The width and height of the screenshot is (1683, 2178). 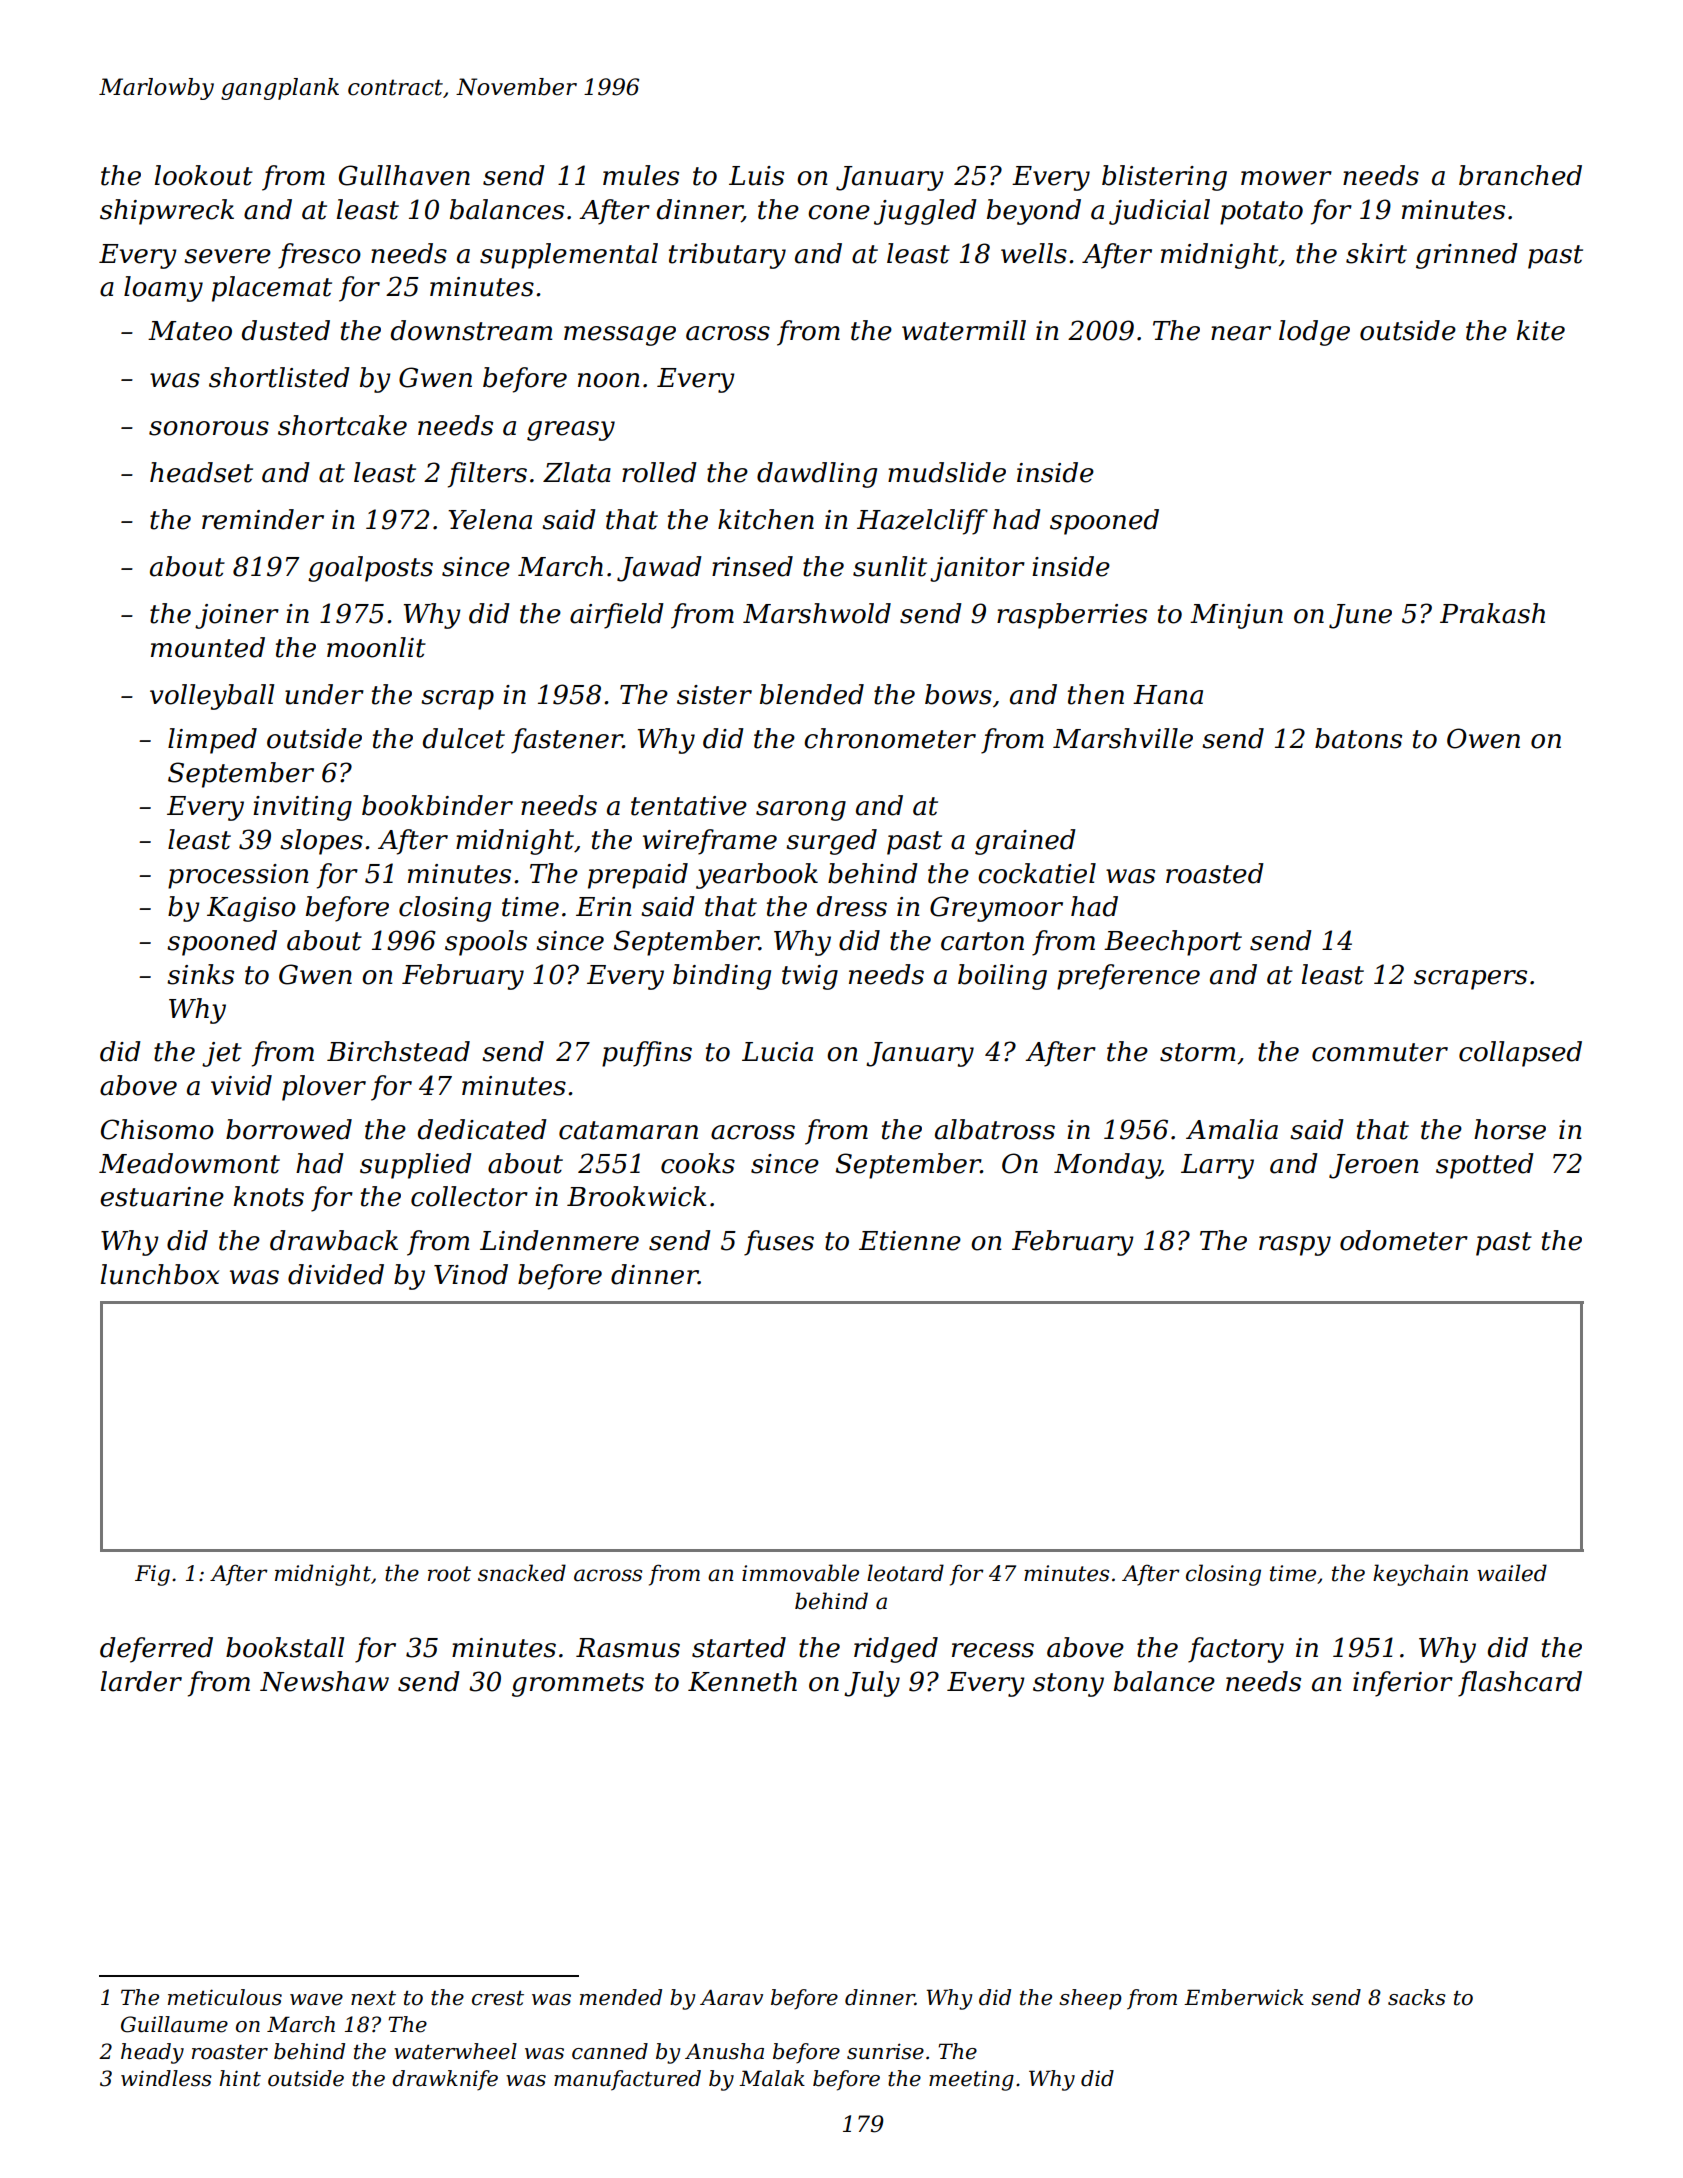 I want to click on Kenneth, so click(x=742, y=1681).
